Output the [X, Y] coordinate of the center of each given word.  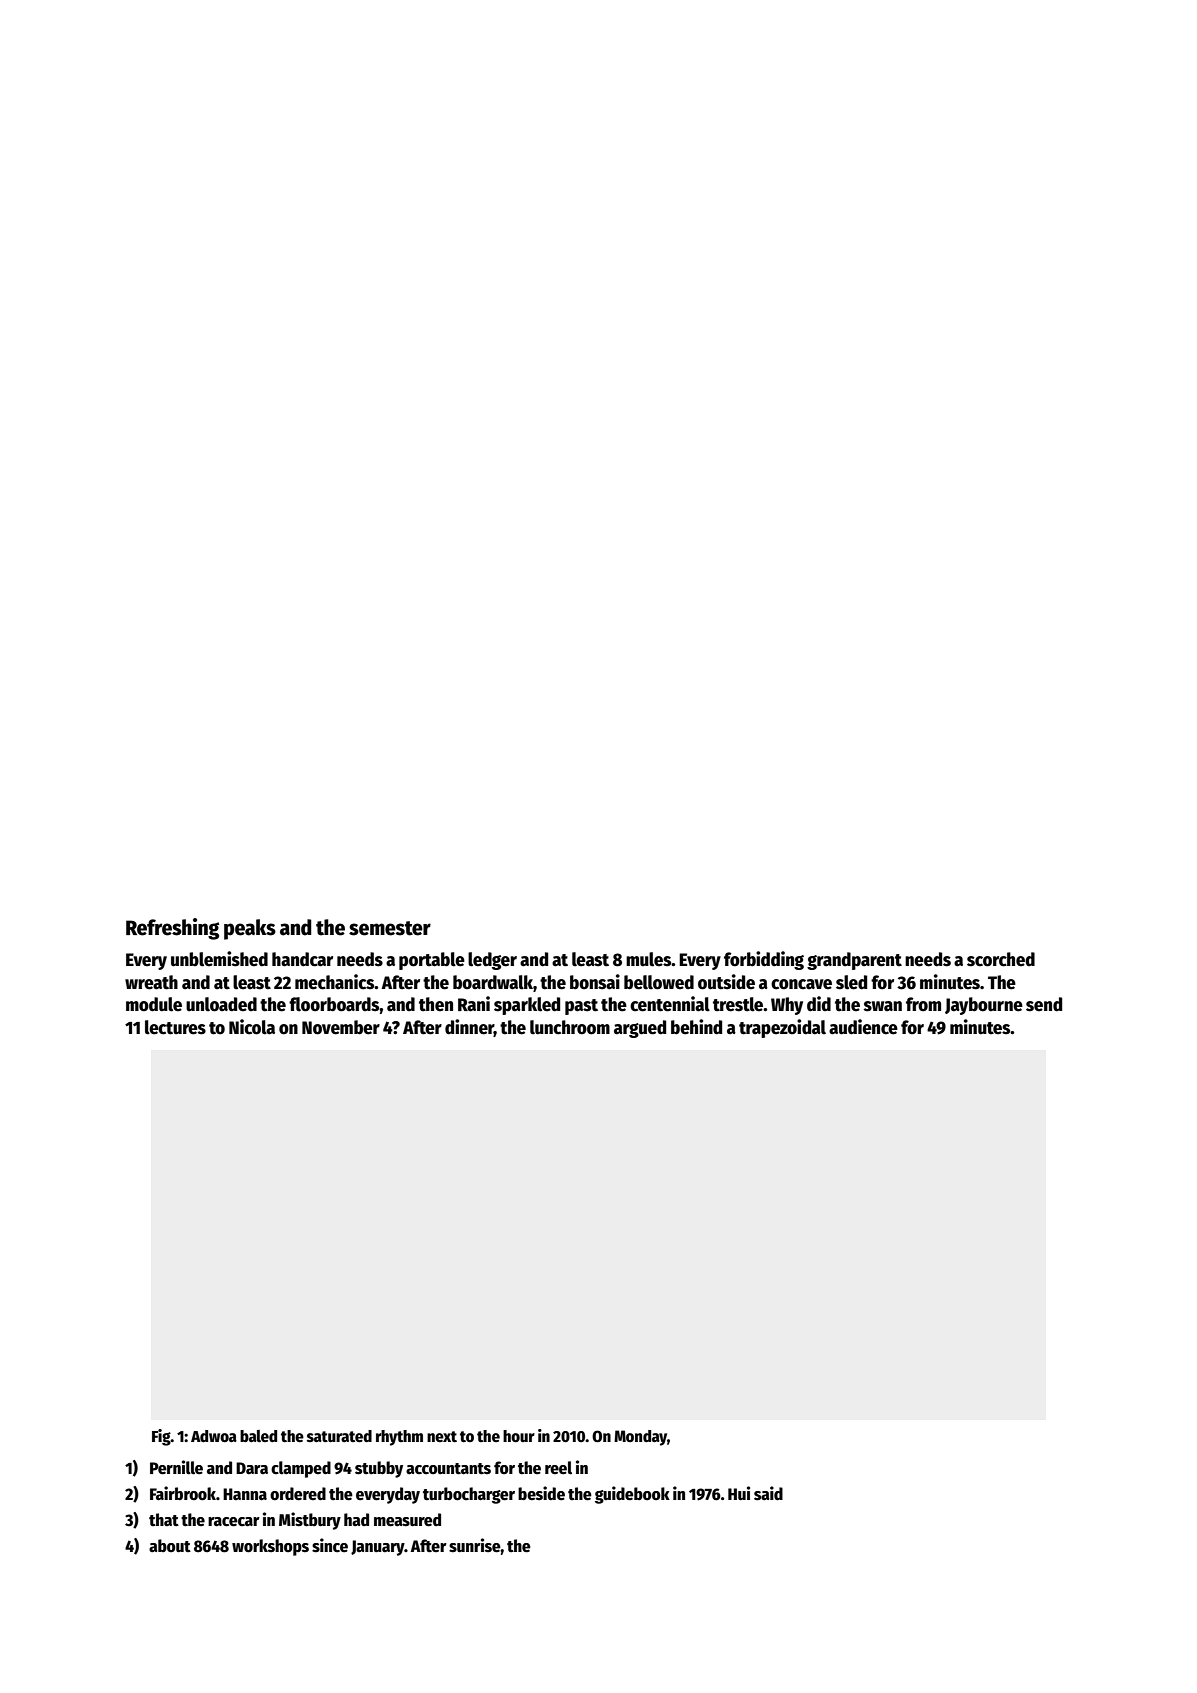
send [1044, 1004]
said [768, 1493]
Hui [739, 1493]
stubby [379, 1469]
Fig [161, 1437]
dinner [469, 1028]
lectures [175, 1027]
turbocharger [469, 1495]
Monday [640, 1438]
